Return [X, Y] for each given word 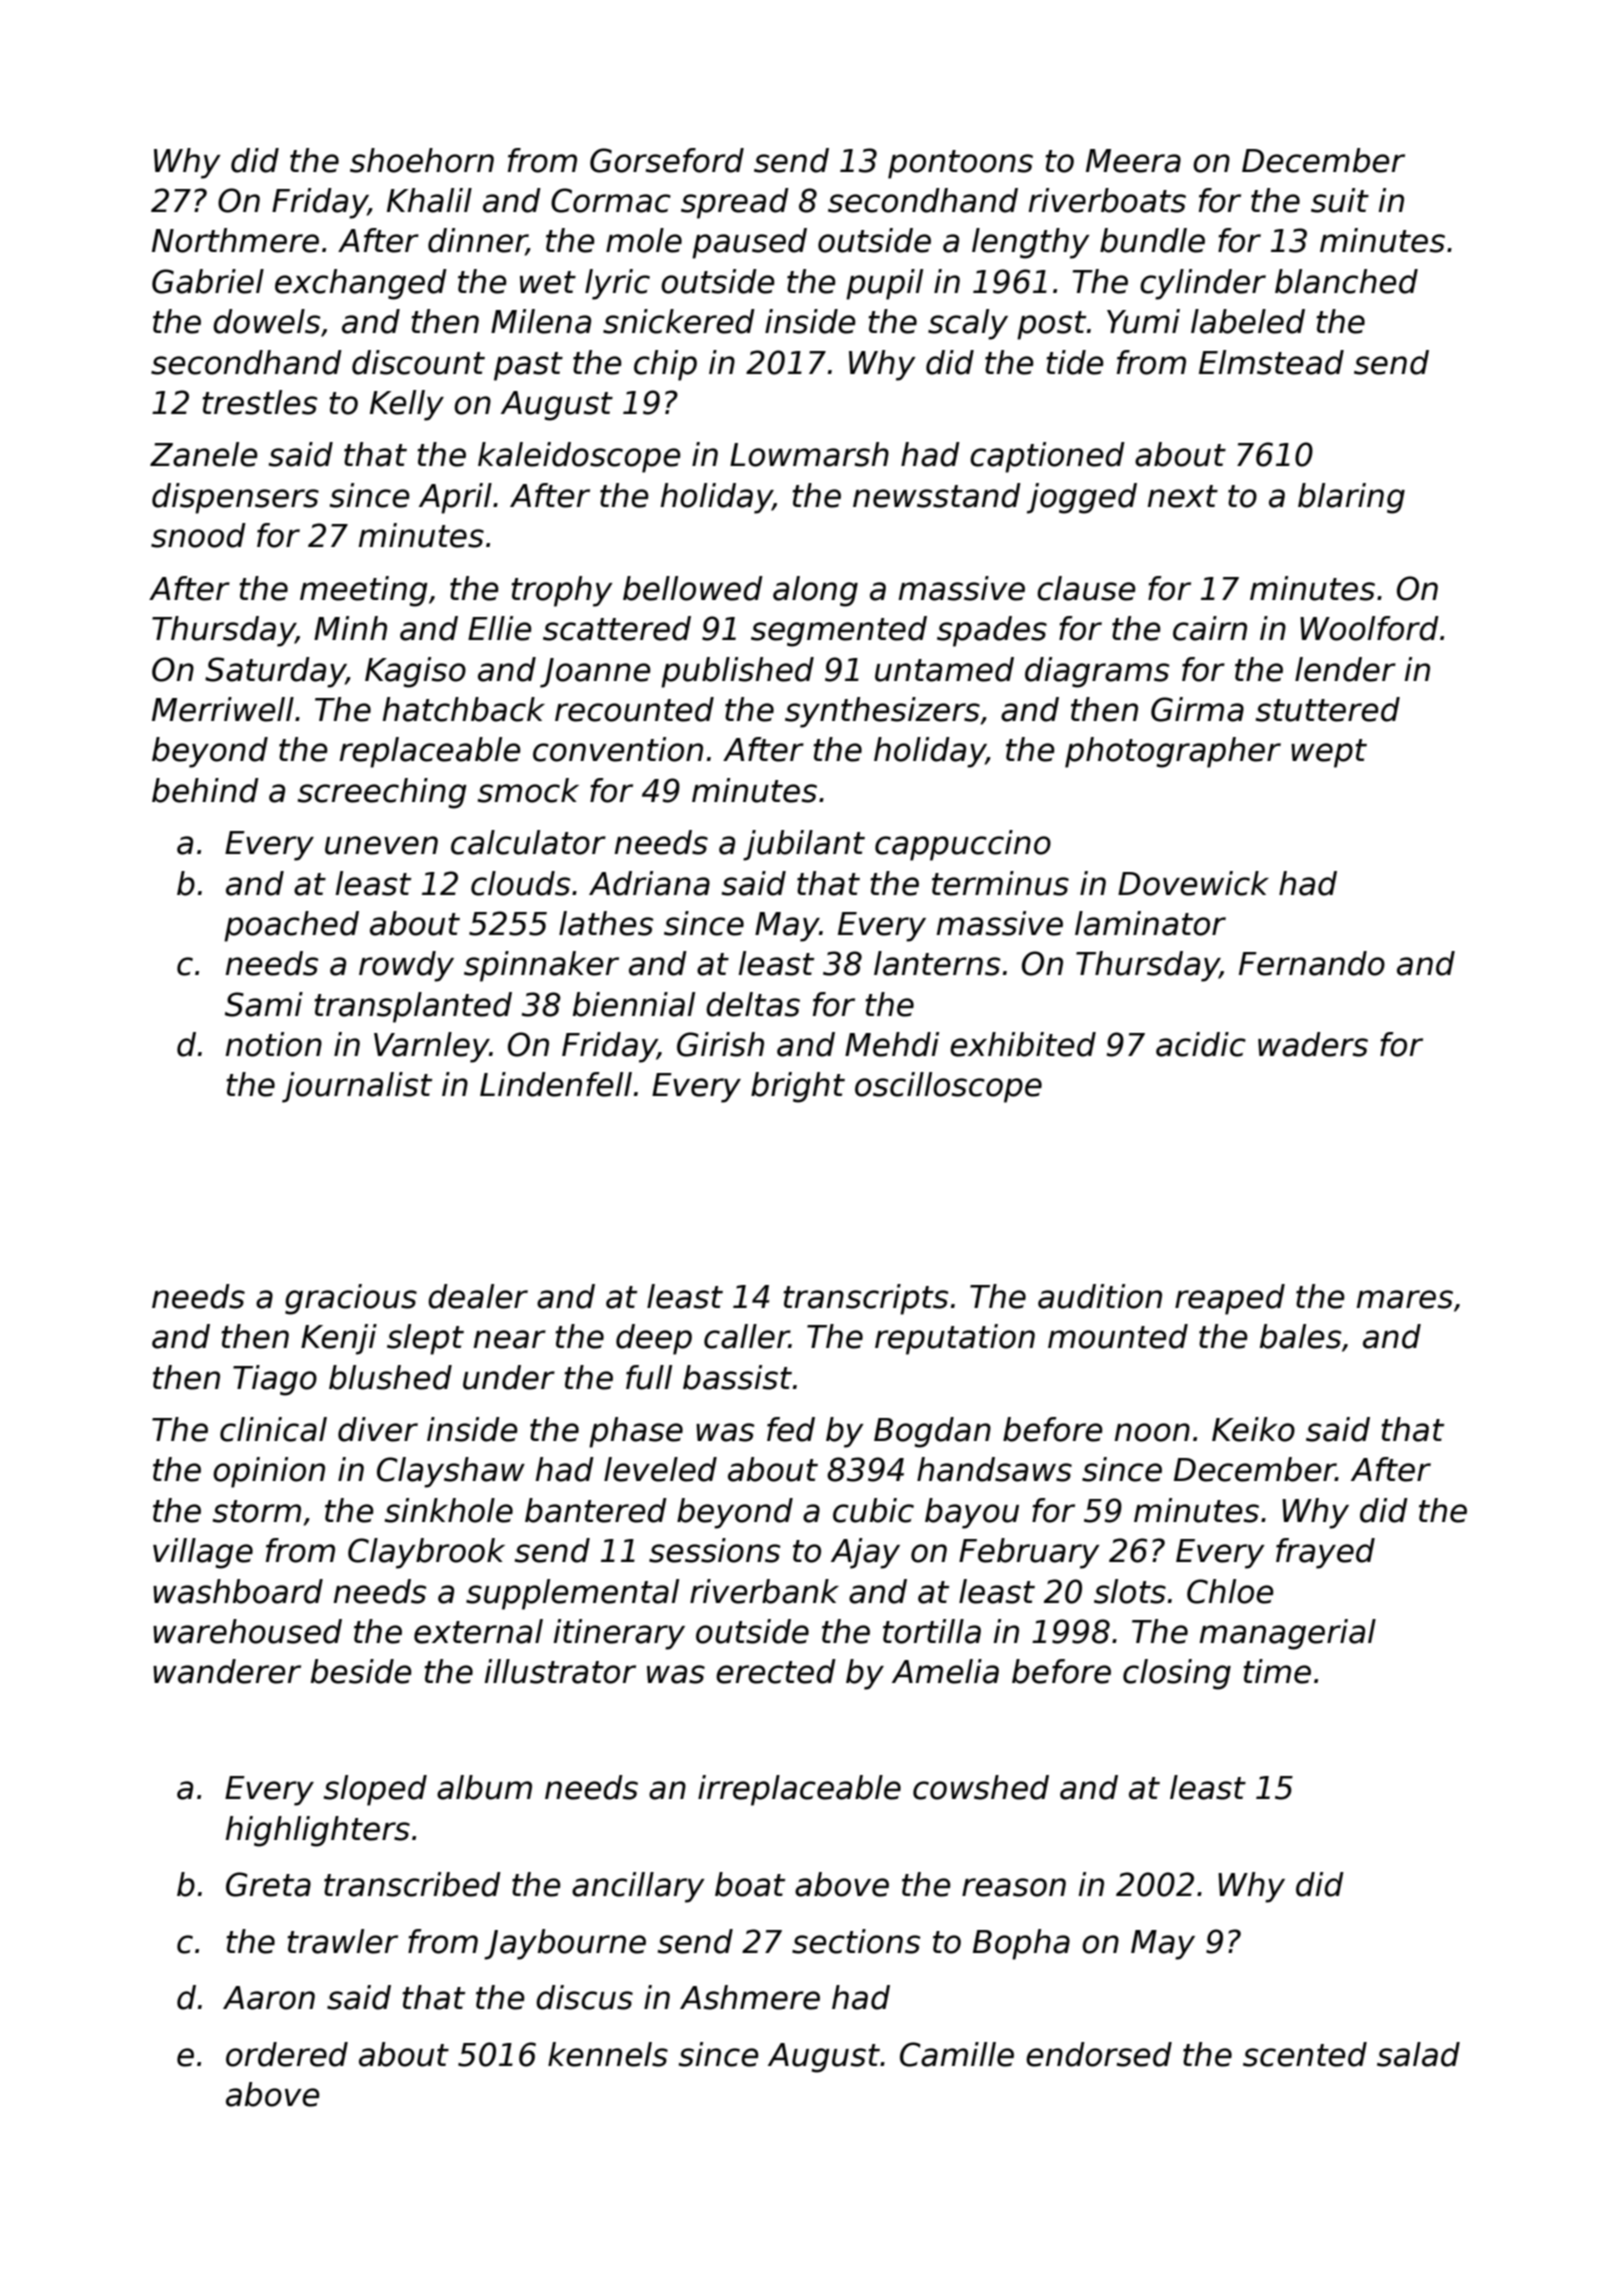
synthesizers [882, 712]
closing [1177, 1674]
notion [274, 1044]
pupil [884, 284]
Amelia [945, 1671]
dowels [267, 321]
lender [1345, 669]
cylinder [1203, 284]
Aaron [269, 1998]
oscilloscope [948, 1087]
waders [1313, 1044]
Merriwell [223, 709]
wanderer [227, 1671]
